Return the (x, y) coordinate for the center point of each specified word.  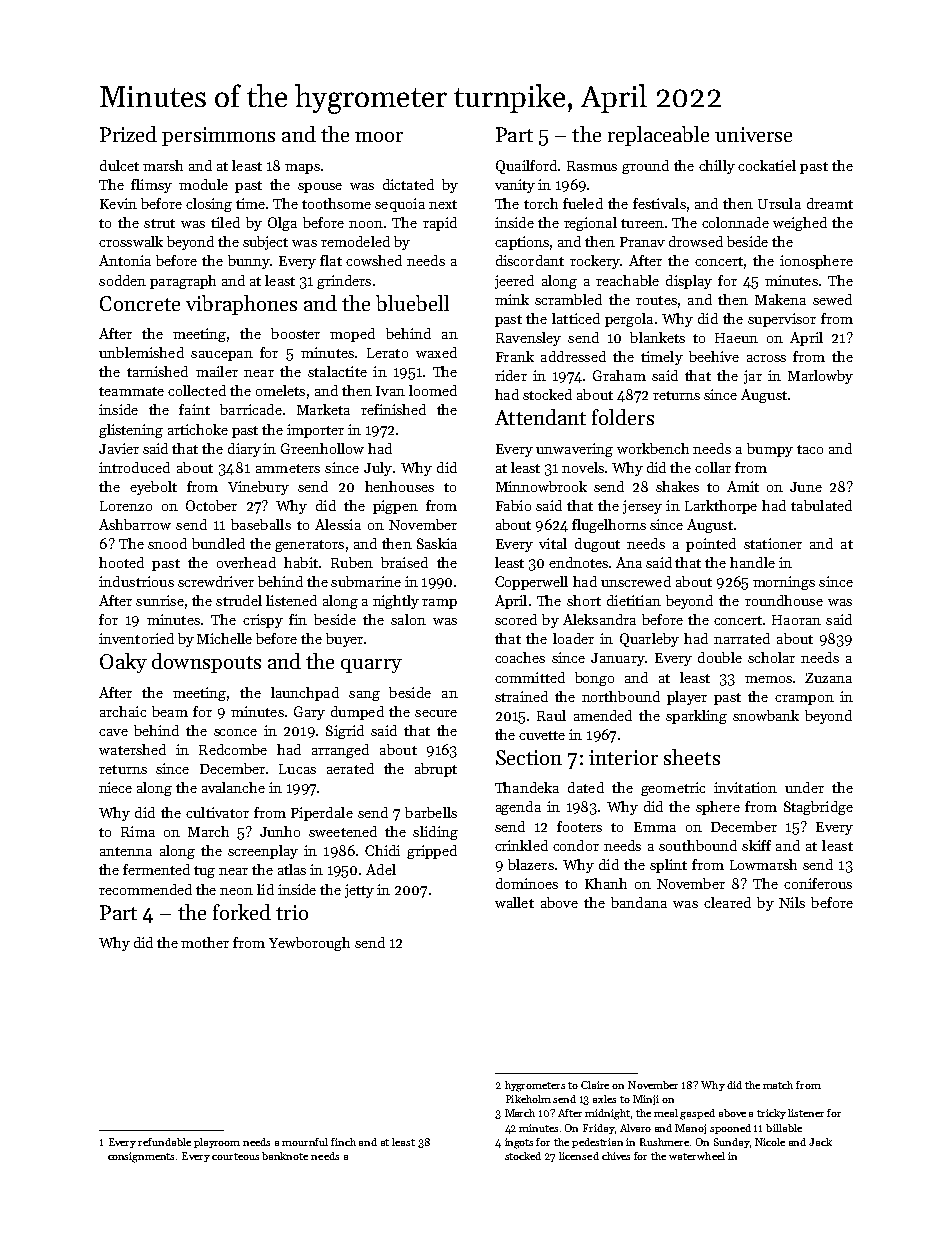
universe (753, 134)
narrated (742, 638)
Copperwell (531, 583)
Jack (820, 1142)
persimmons (218, 136)
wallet (514, 902)
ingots (519, 1143)
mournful (305, 1142)
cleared (727, 902)
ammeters (288, 468)
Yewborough (309, 944)
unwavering (574, 450)
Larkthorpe (721, 507)
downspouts (206, 663)
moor (379, 137)
